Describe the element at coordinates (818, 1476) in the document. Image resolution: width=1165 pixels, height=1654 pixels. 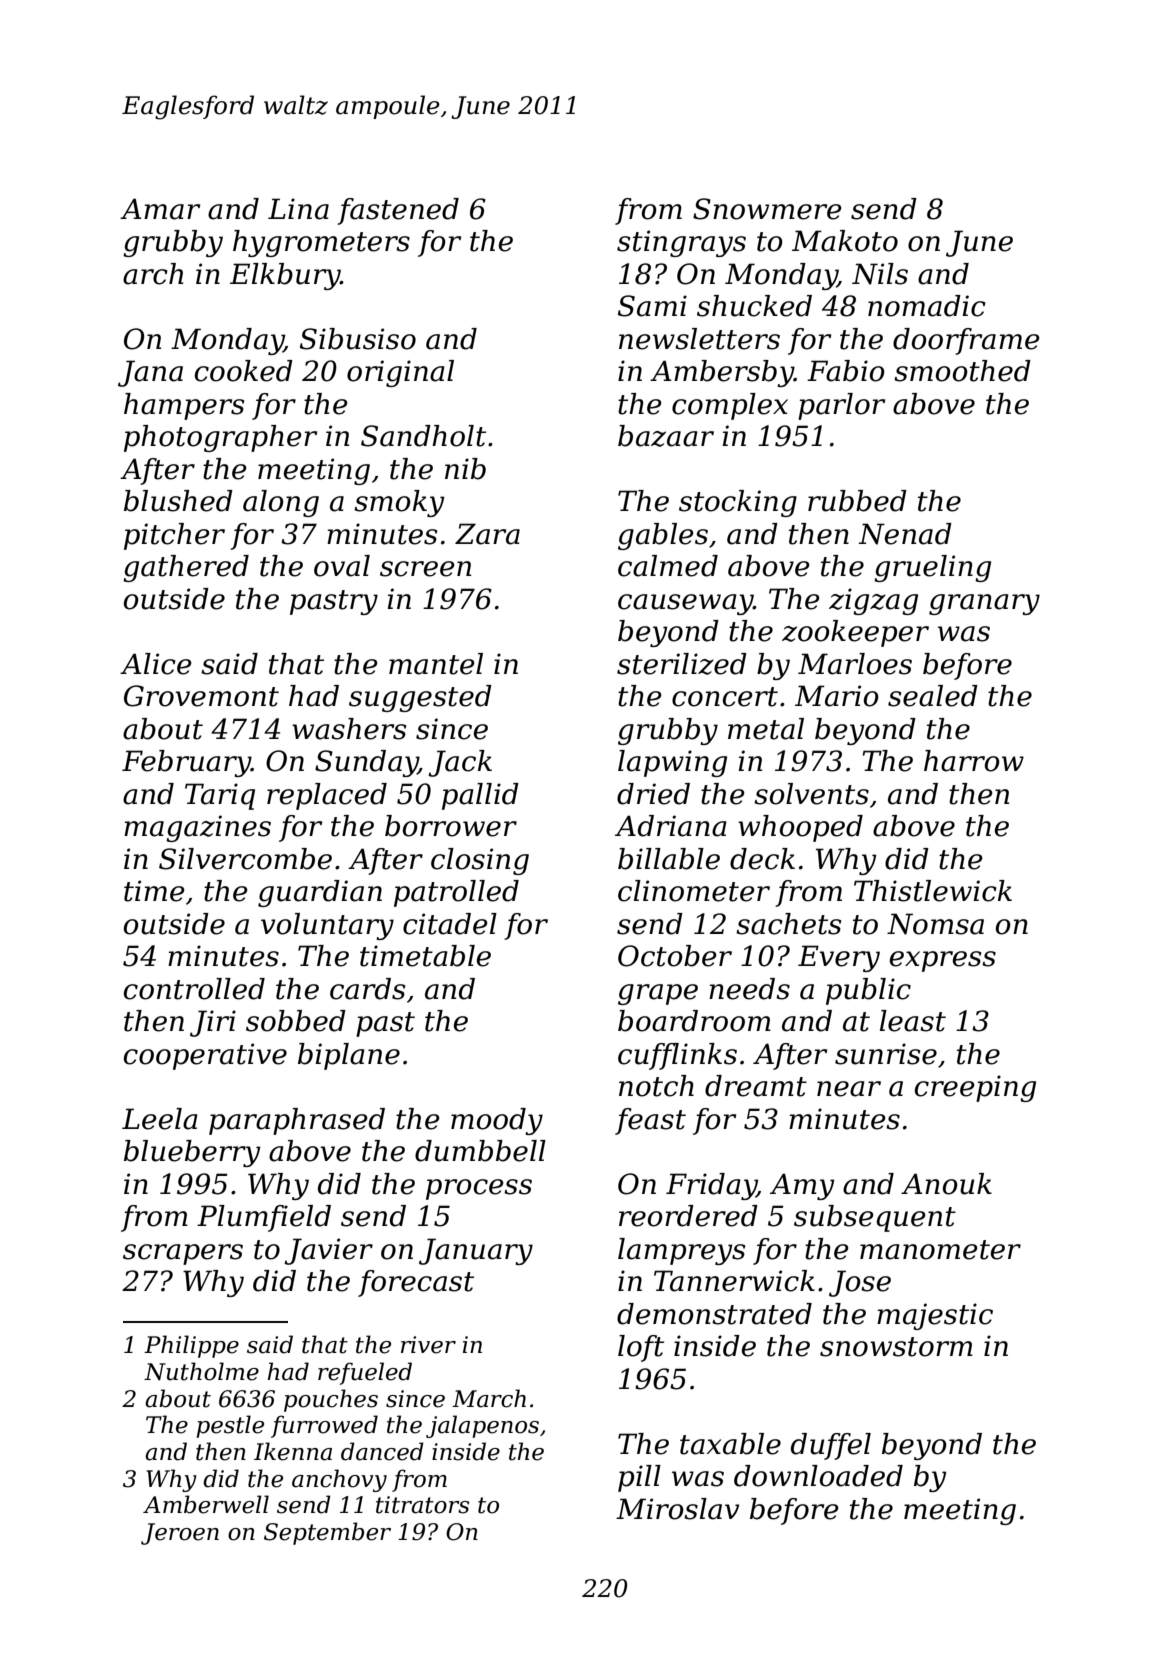
I see `downloaded` at that location.
